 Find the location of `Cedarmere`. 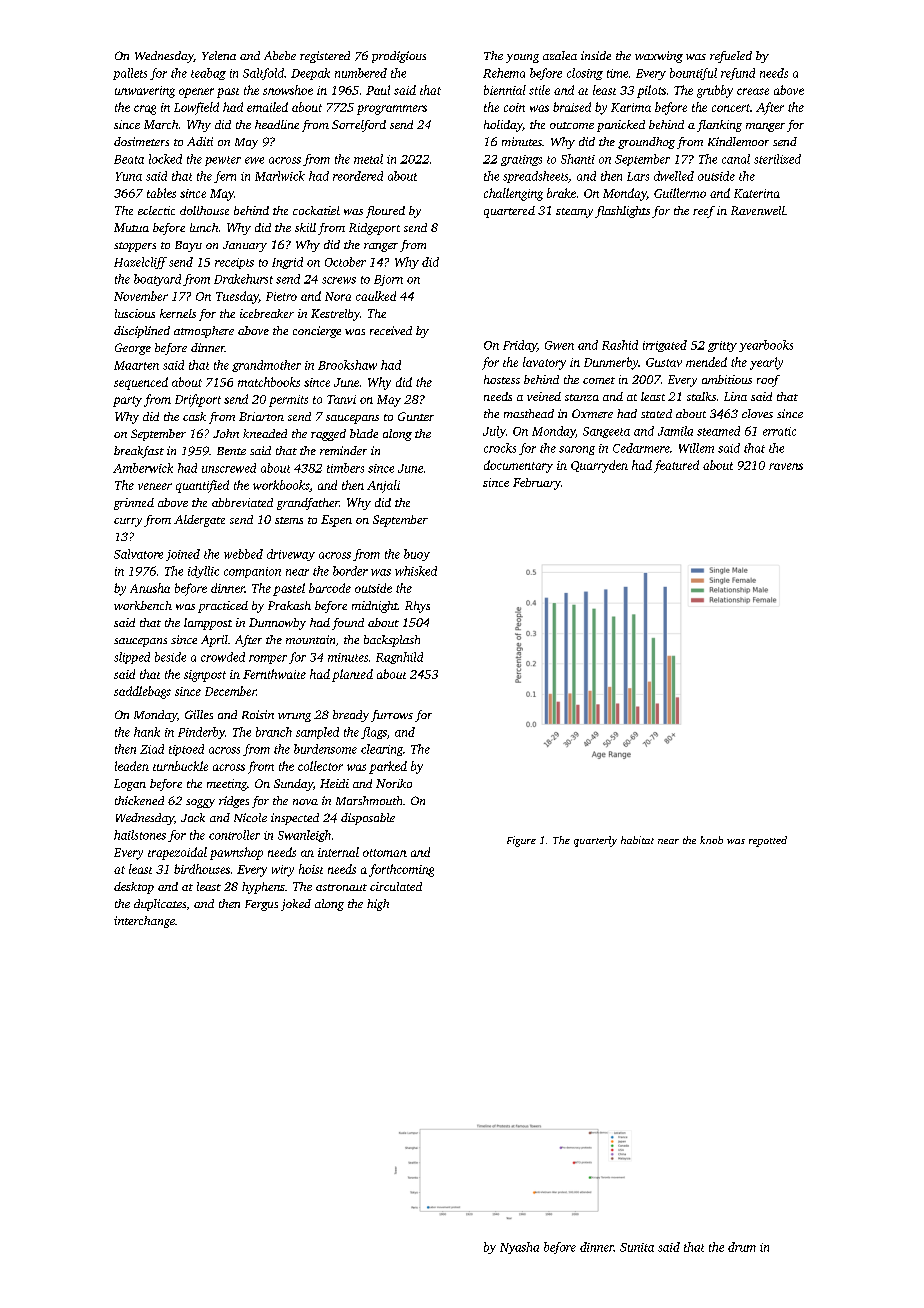

Cedarmere is located at coordinates (641, 448).
